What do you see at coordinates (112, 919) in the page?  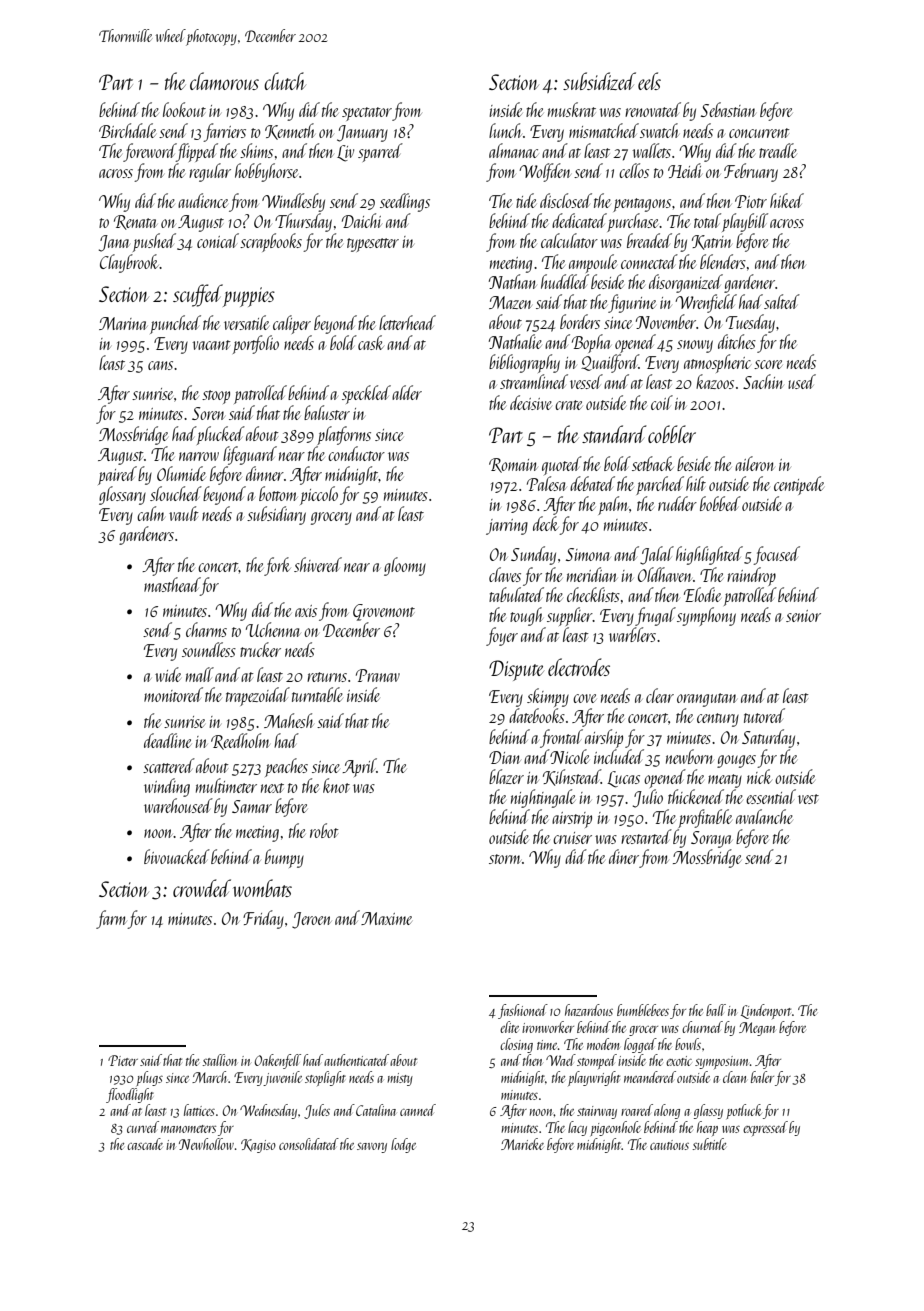 I see `farm` at bounding box center [112, 919].
